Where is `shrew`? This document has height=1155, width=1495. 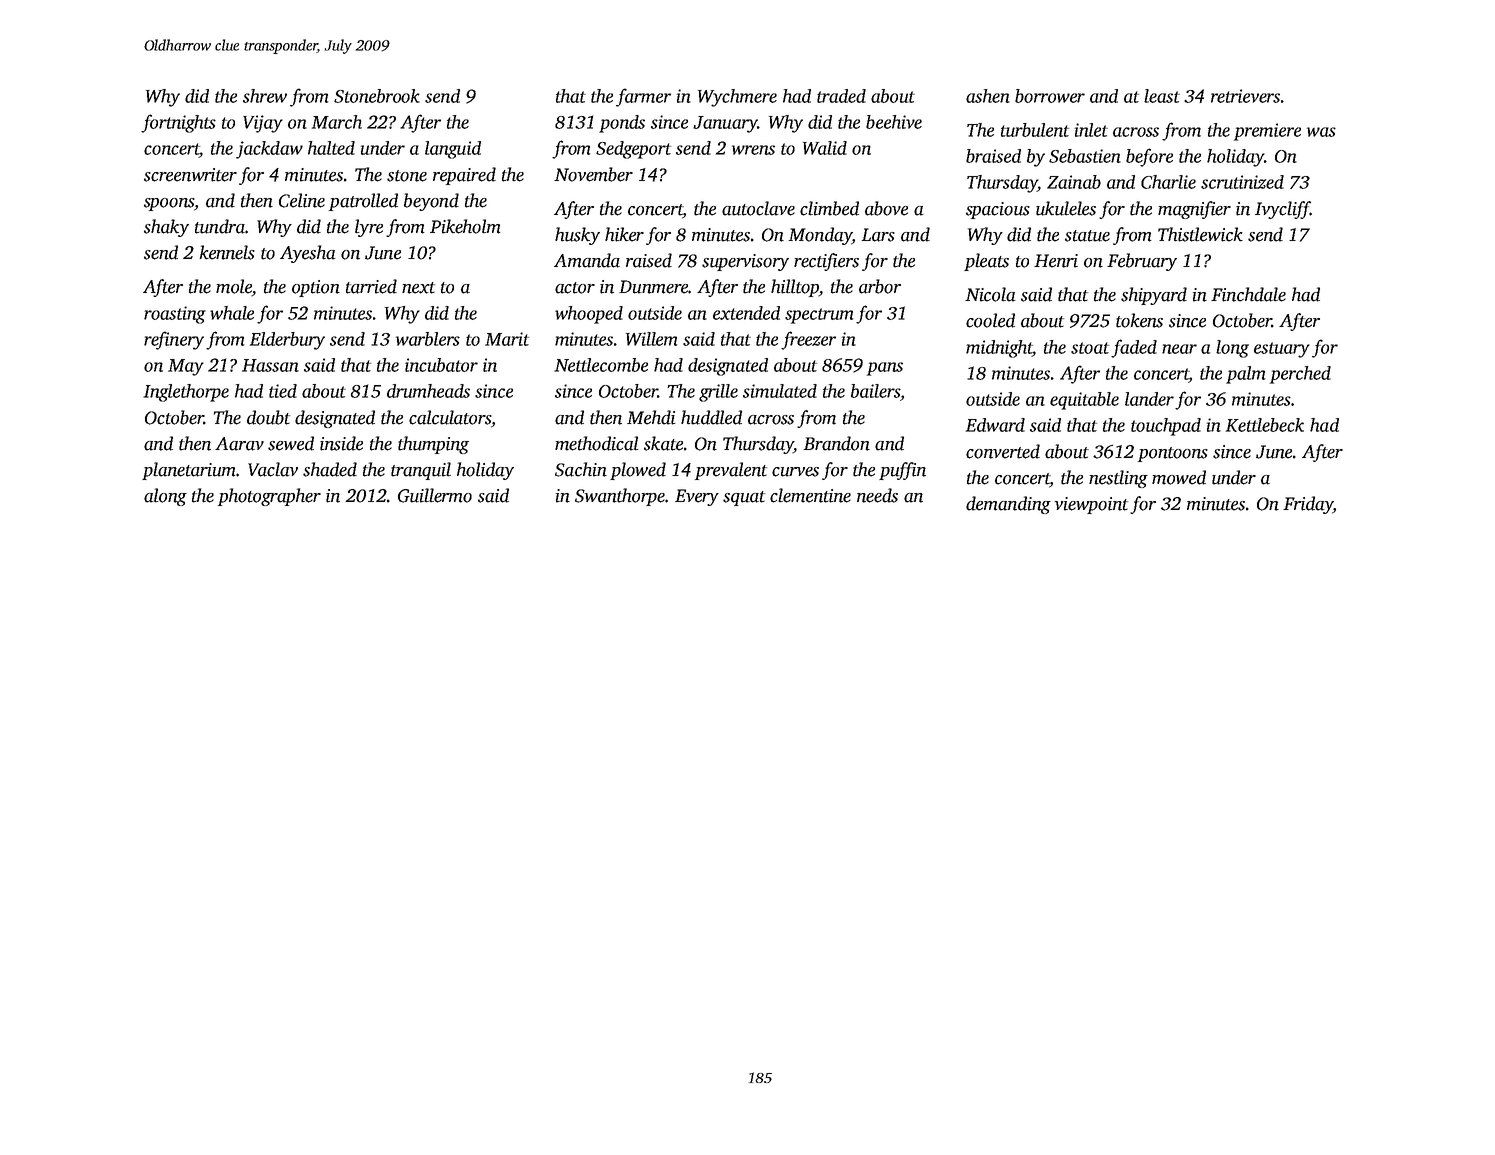 shrew is located at coordinates (265, 96).
